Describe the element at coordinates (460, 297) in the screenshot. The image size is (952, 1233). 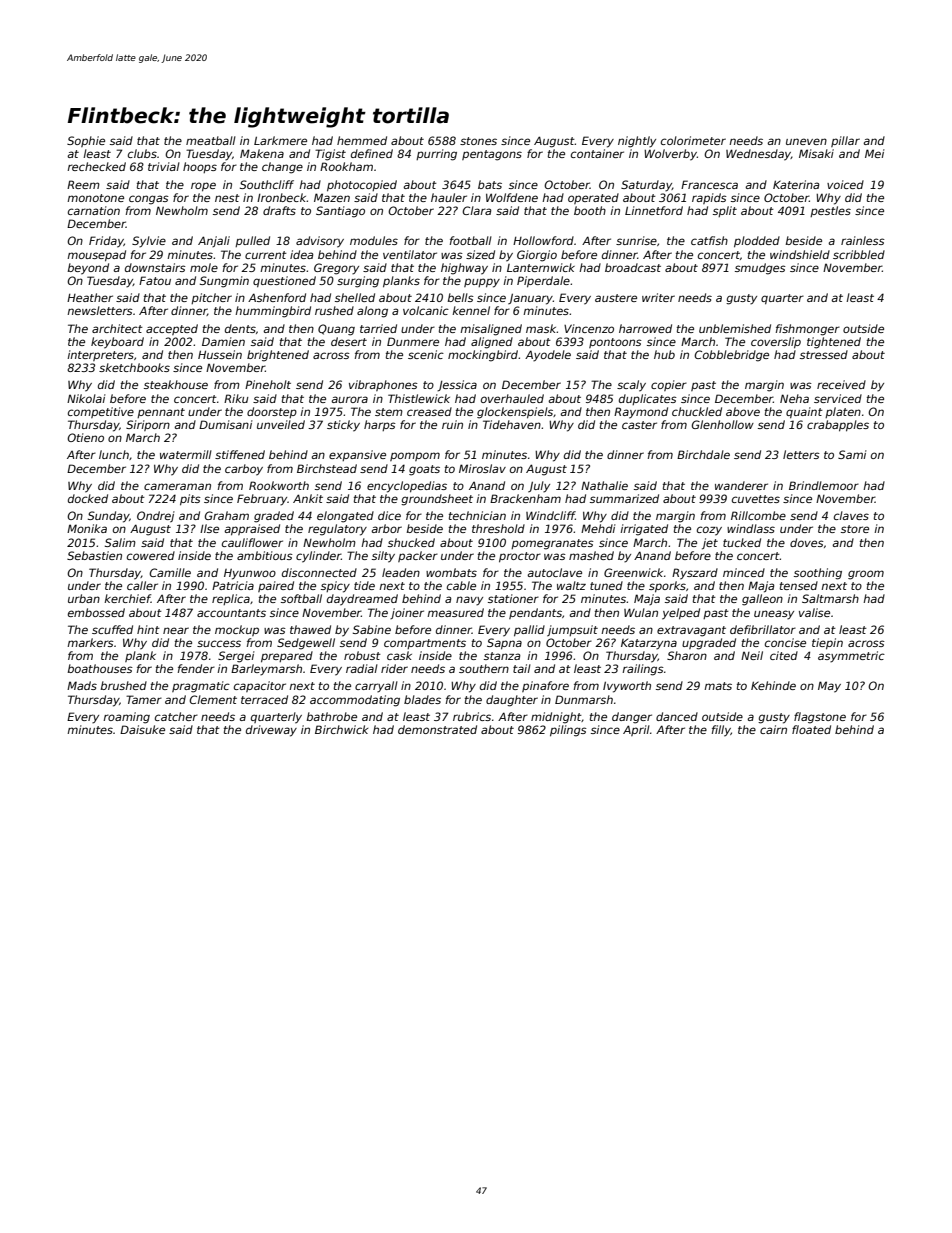
I see `bells` at that location.
